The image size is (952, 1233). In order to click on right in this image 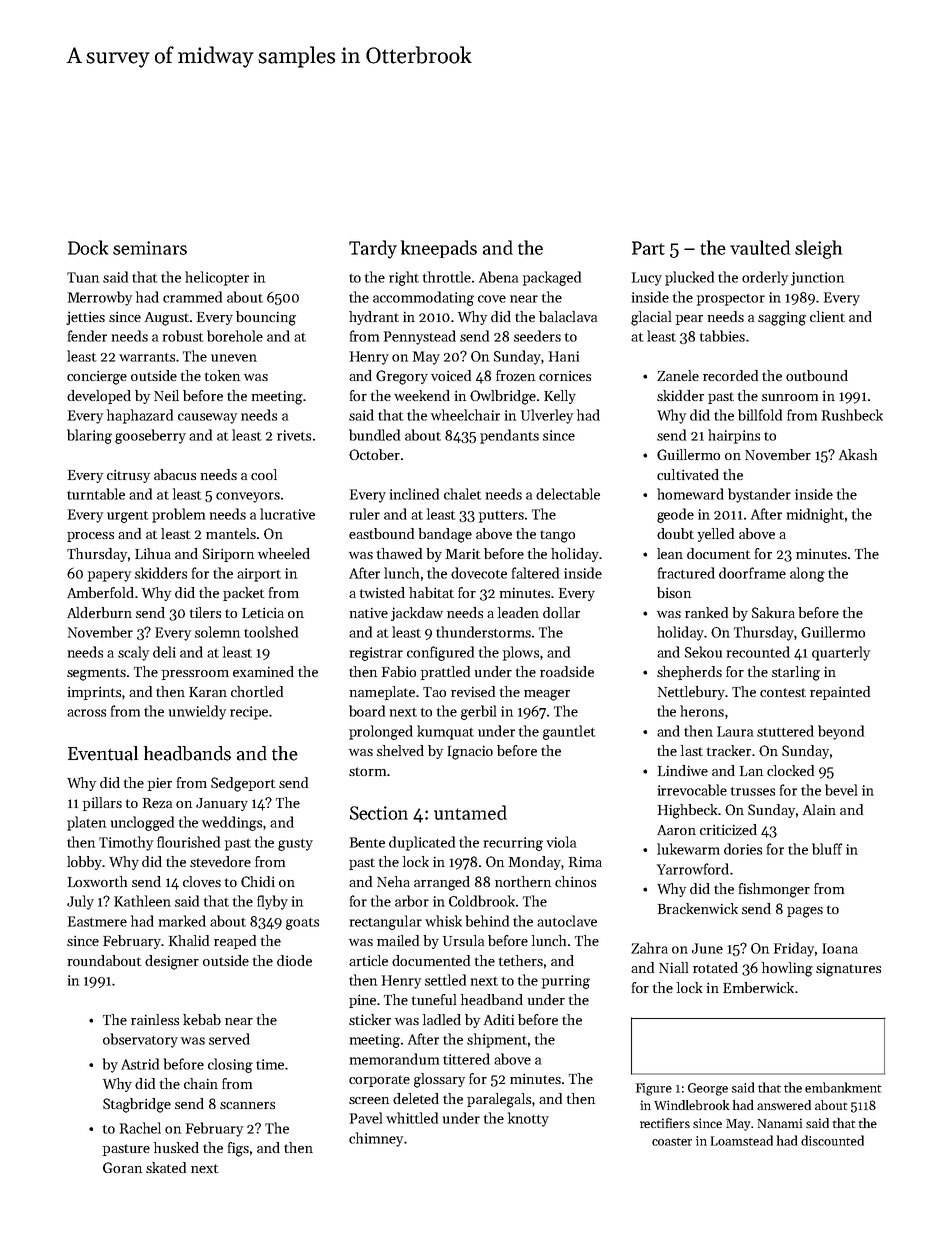, I will do `click(404, 278)`.
